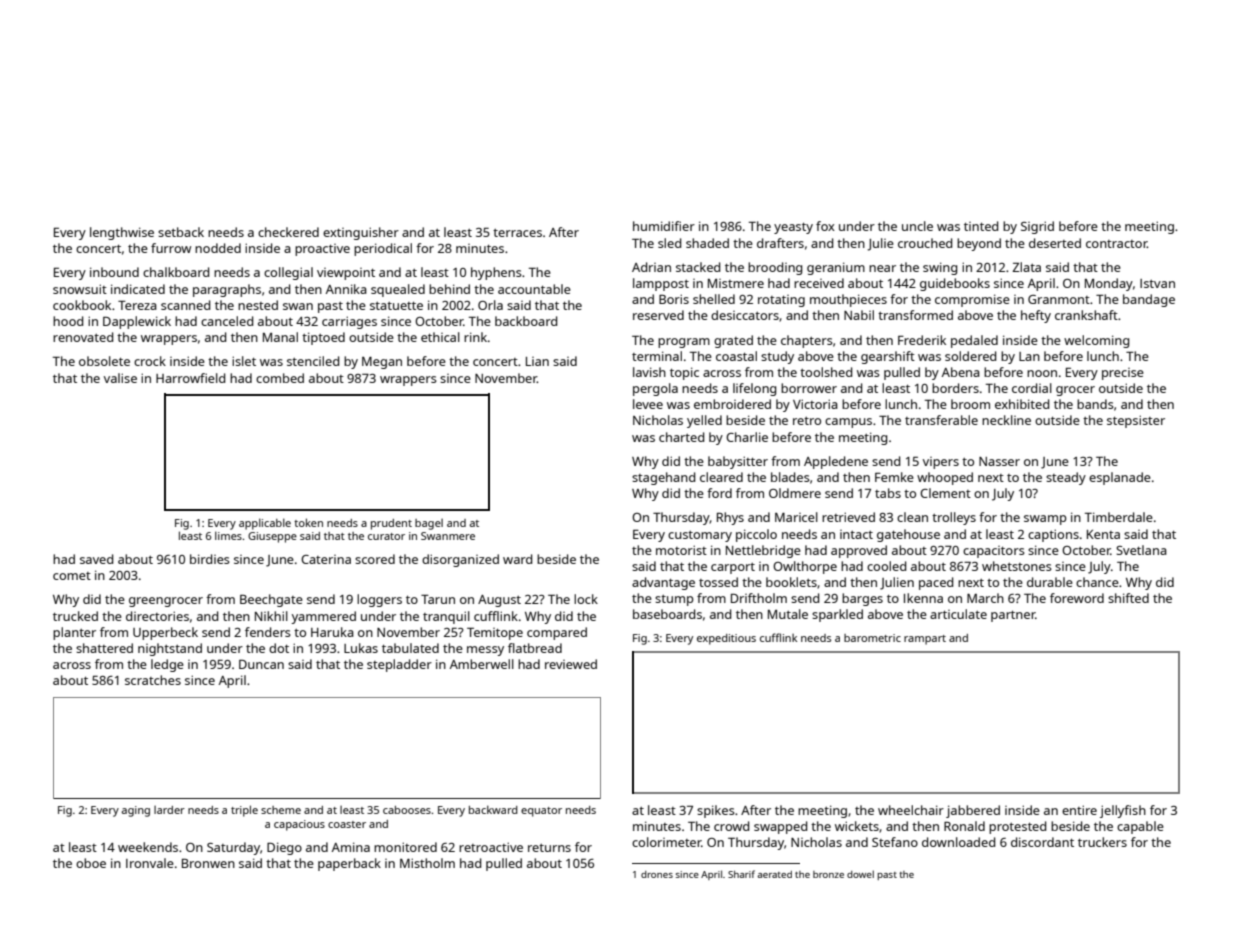  Describe the element at coordinates (153, 680) in the image. I see `scratches` at that location.
